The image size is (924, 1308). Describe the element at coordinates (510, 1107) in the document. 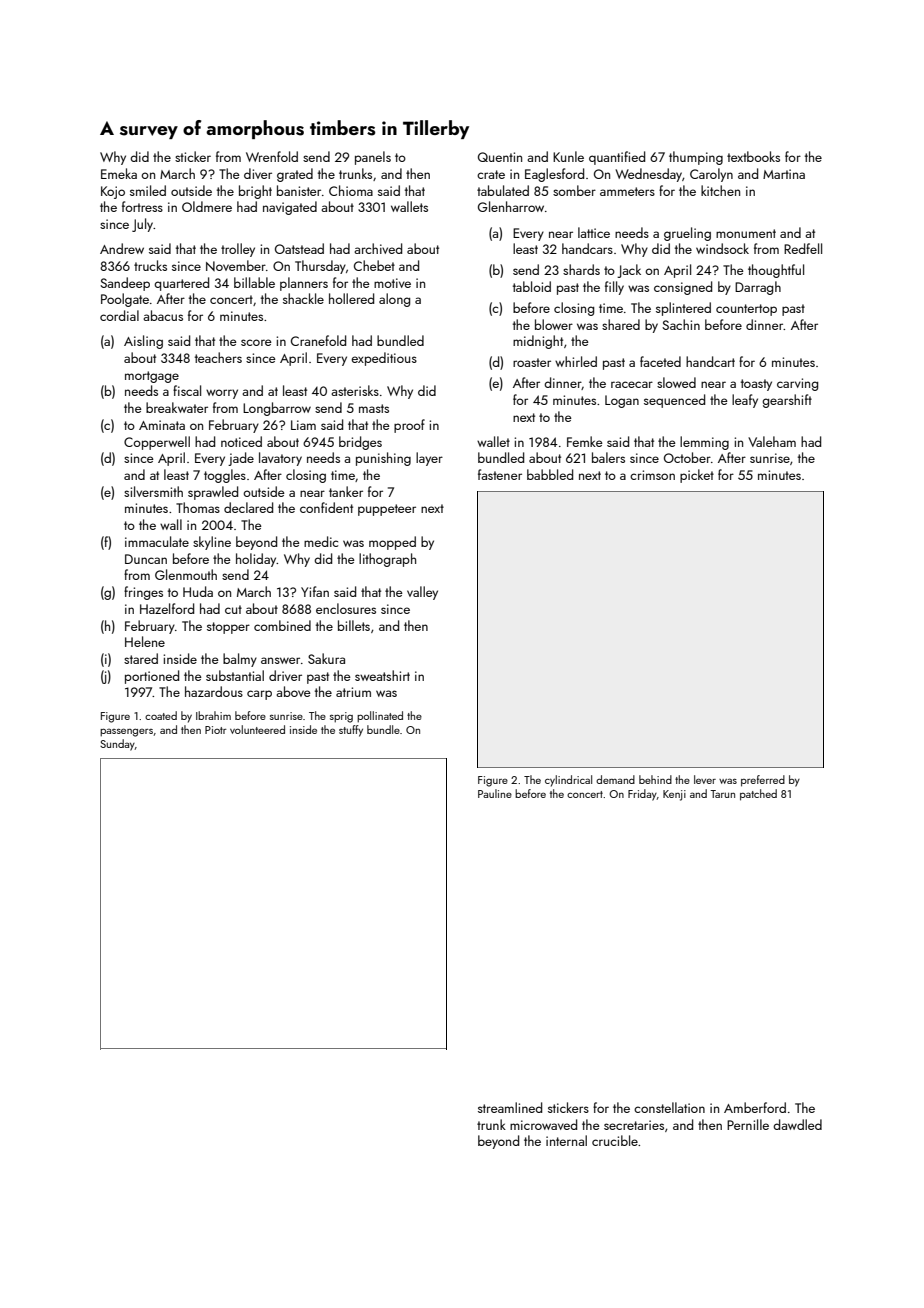

I see `streamlined` at that location.
